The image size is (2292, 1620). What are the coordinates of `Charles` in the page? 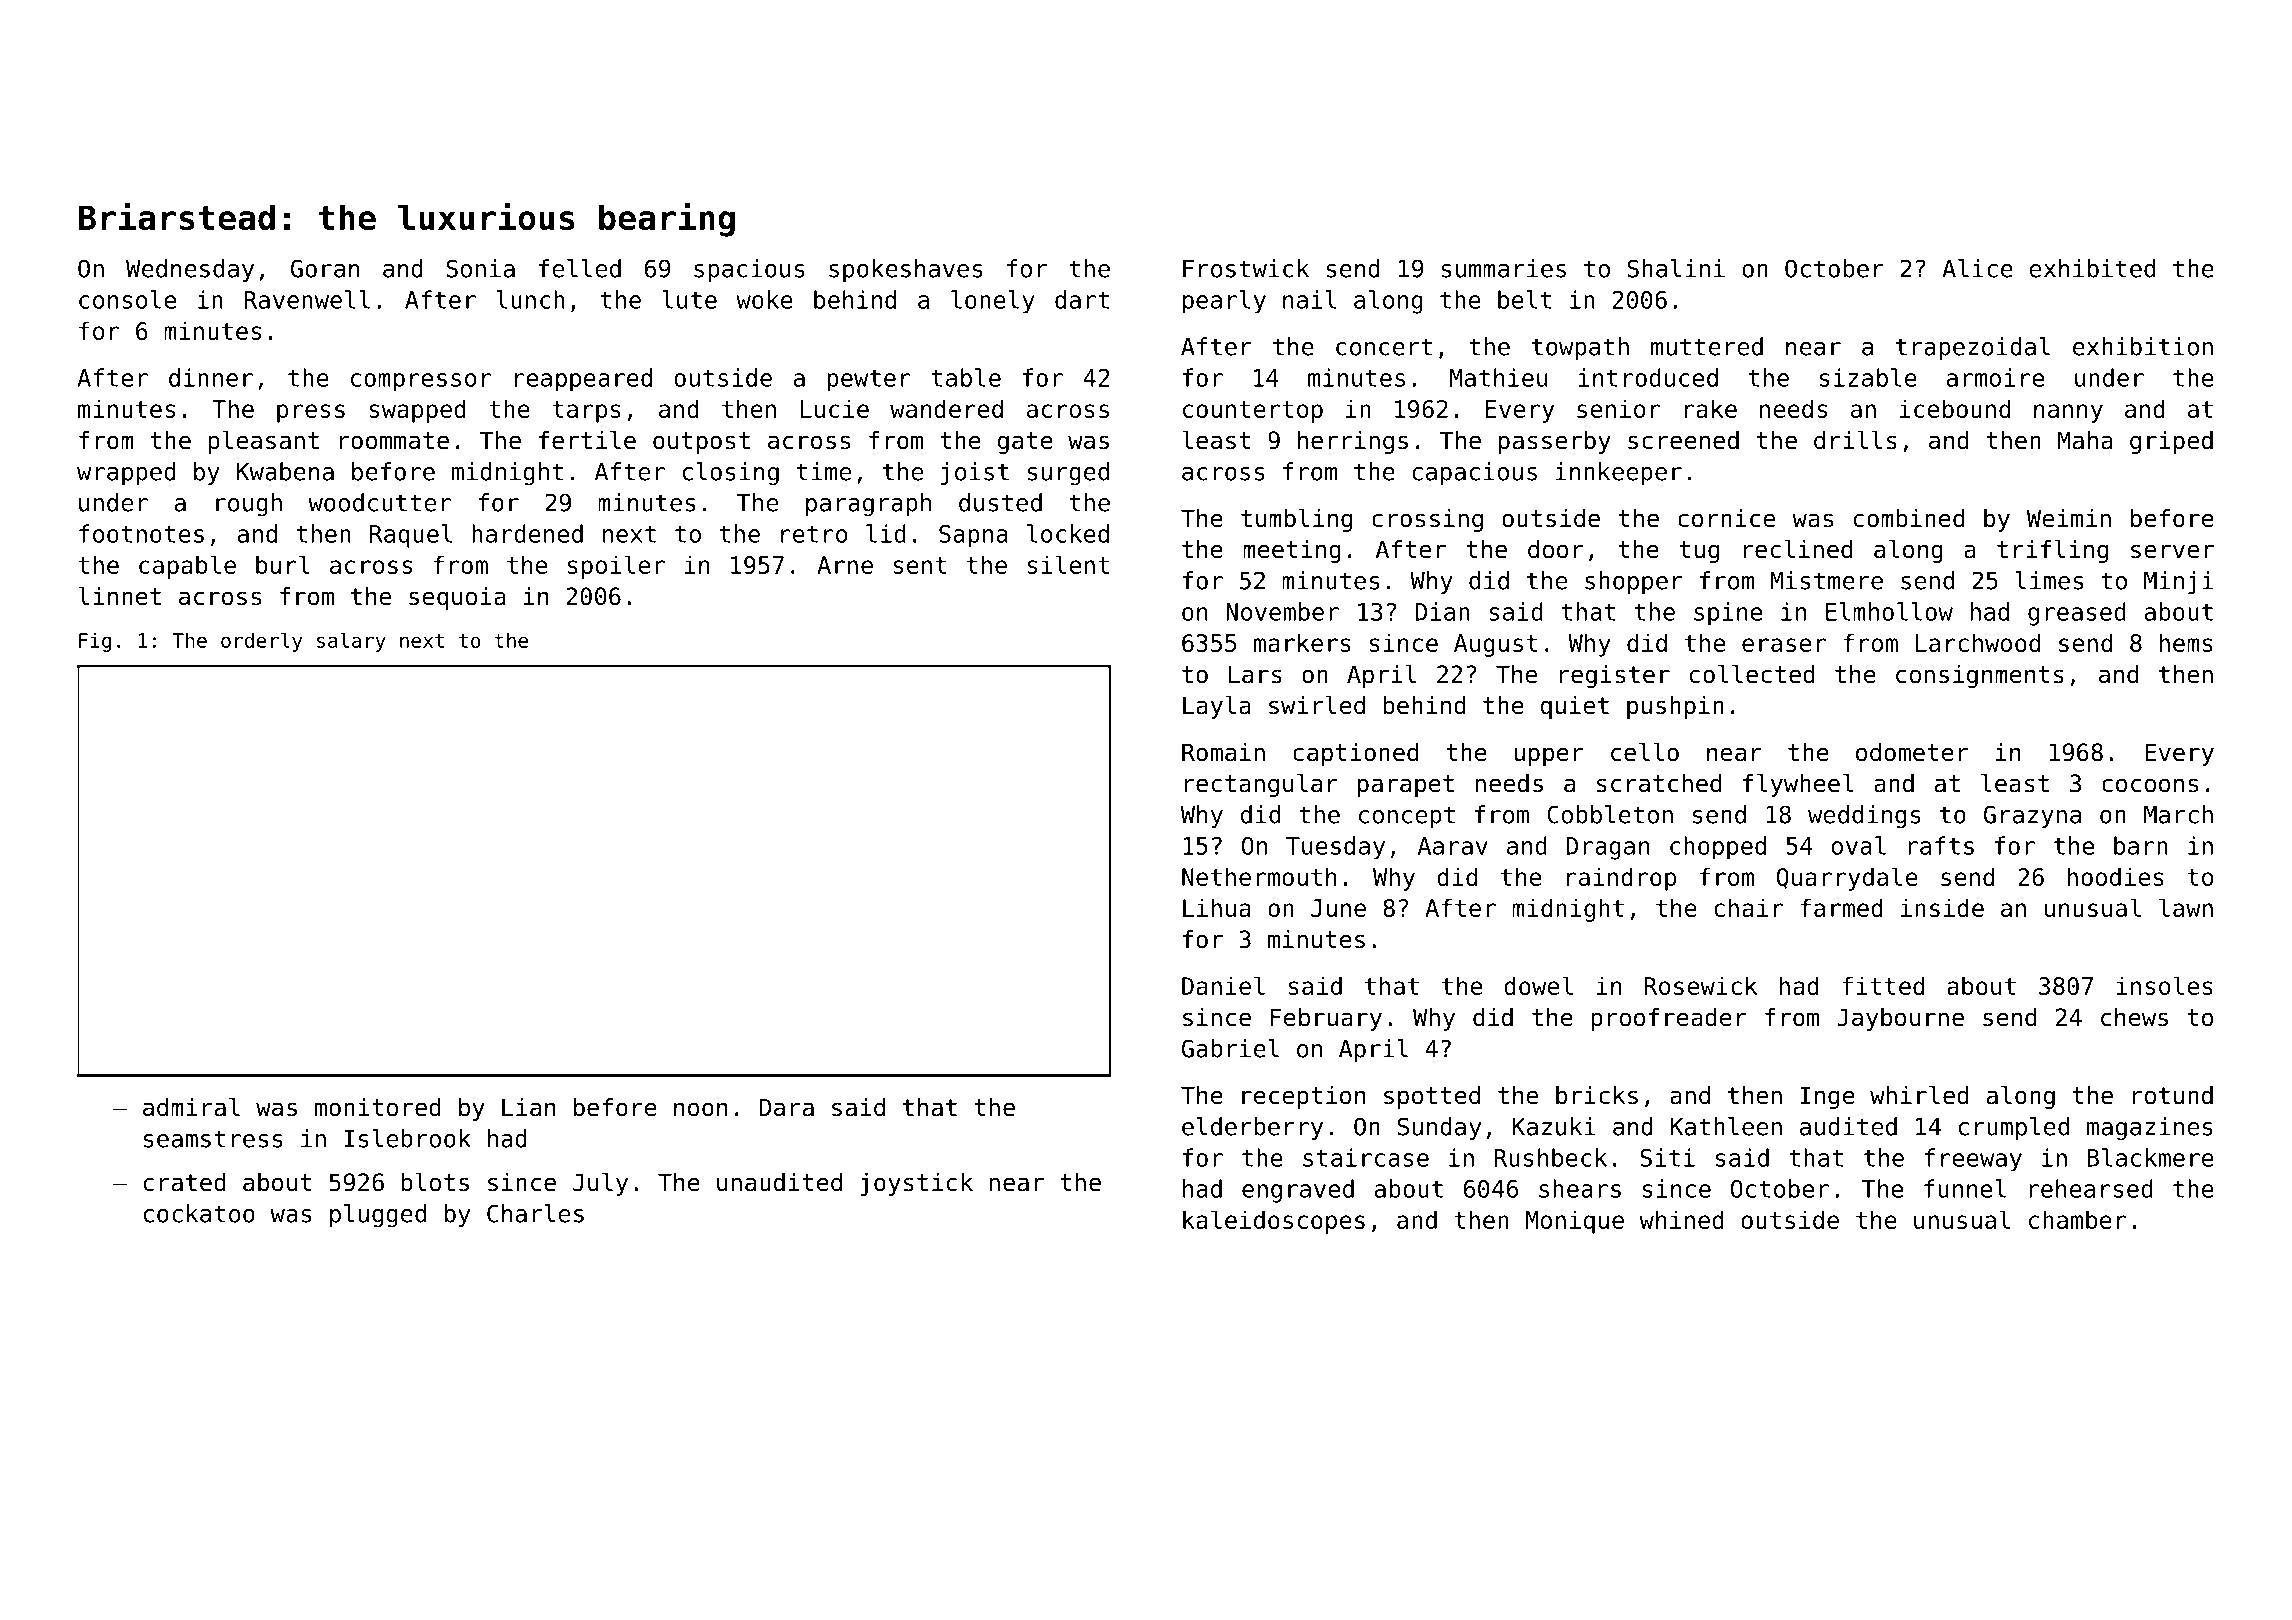 It's located at (535, 1213).
